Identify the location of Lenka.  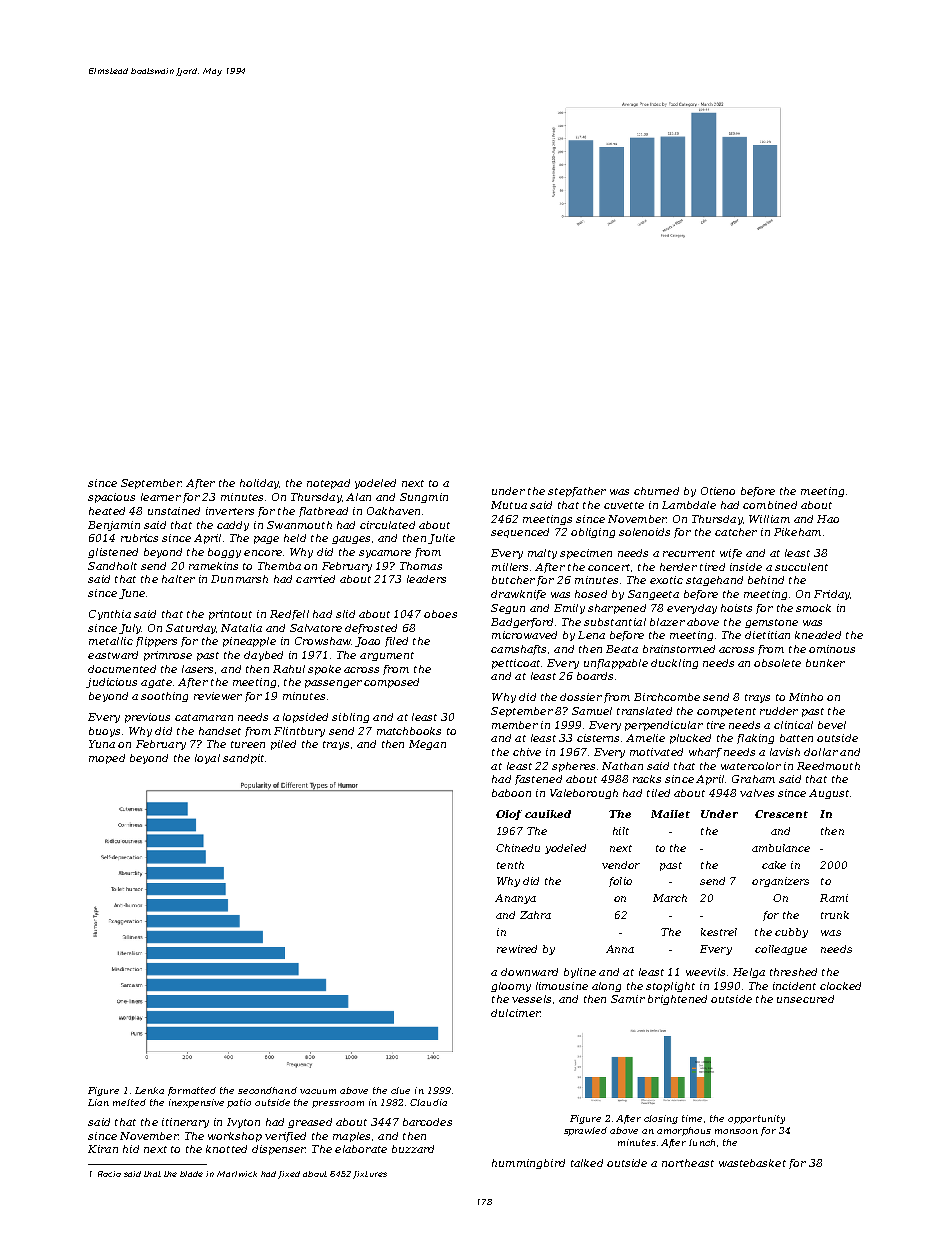
(149, 1090).
